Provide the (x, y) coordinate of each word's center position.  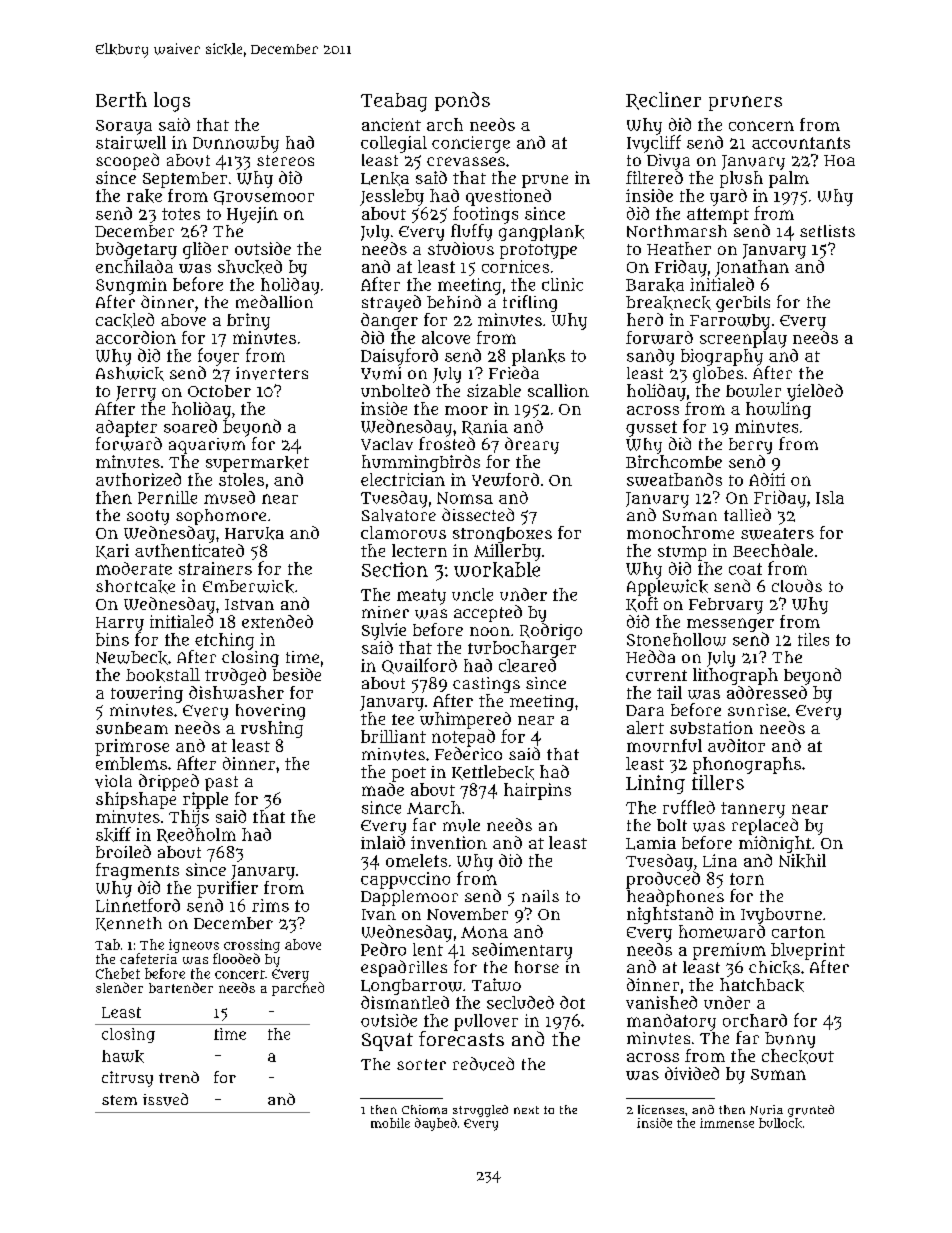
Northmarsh (677, 231)
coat (745, 569)
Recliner (663, 101)
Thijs (189, 818)
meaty (421, 597)
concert (240, 974)
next (526, 1110)
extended (277, 621)
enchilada (134, 266)
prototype (538, 251)
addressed (767, 692)
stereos (285, 160)
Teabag (394, 102)
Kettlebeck (493, 772)
